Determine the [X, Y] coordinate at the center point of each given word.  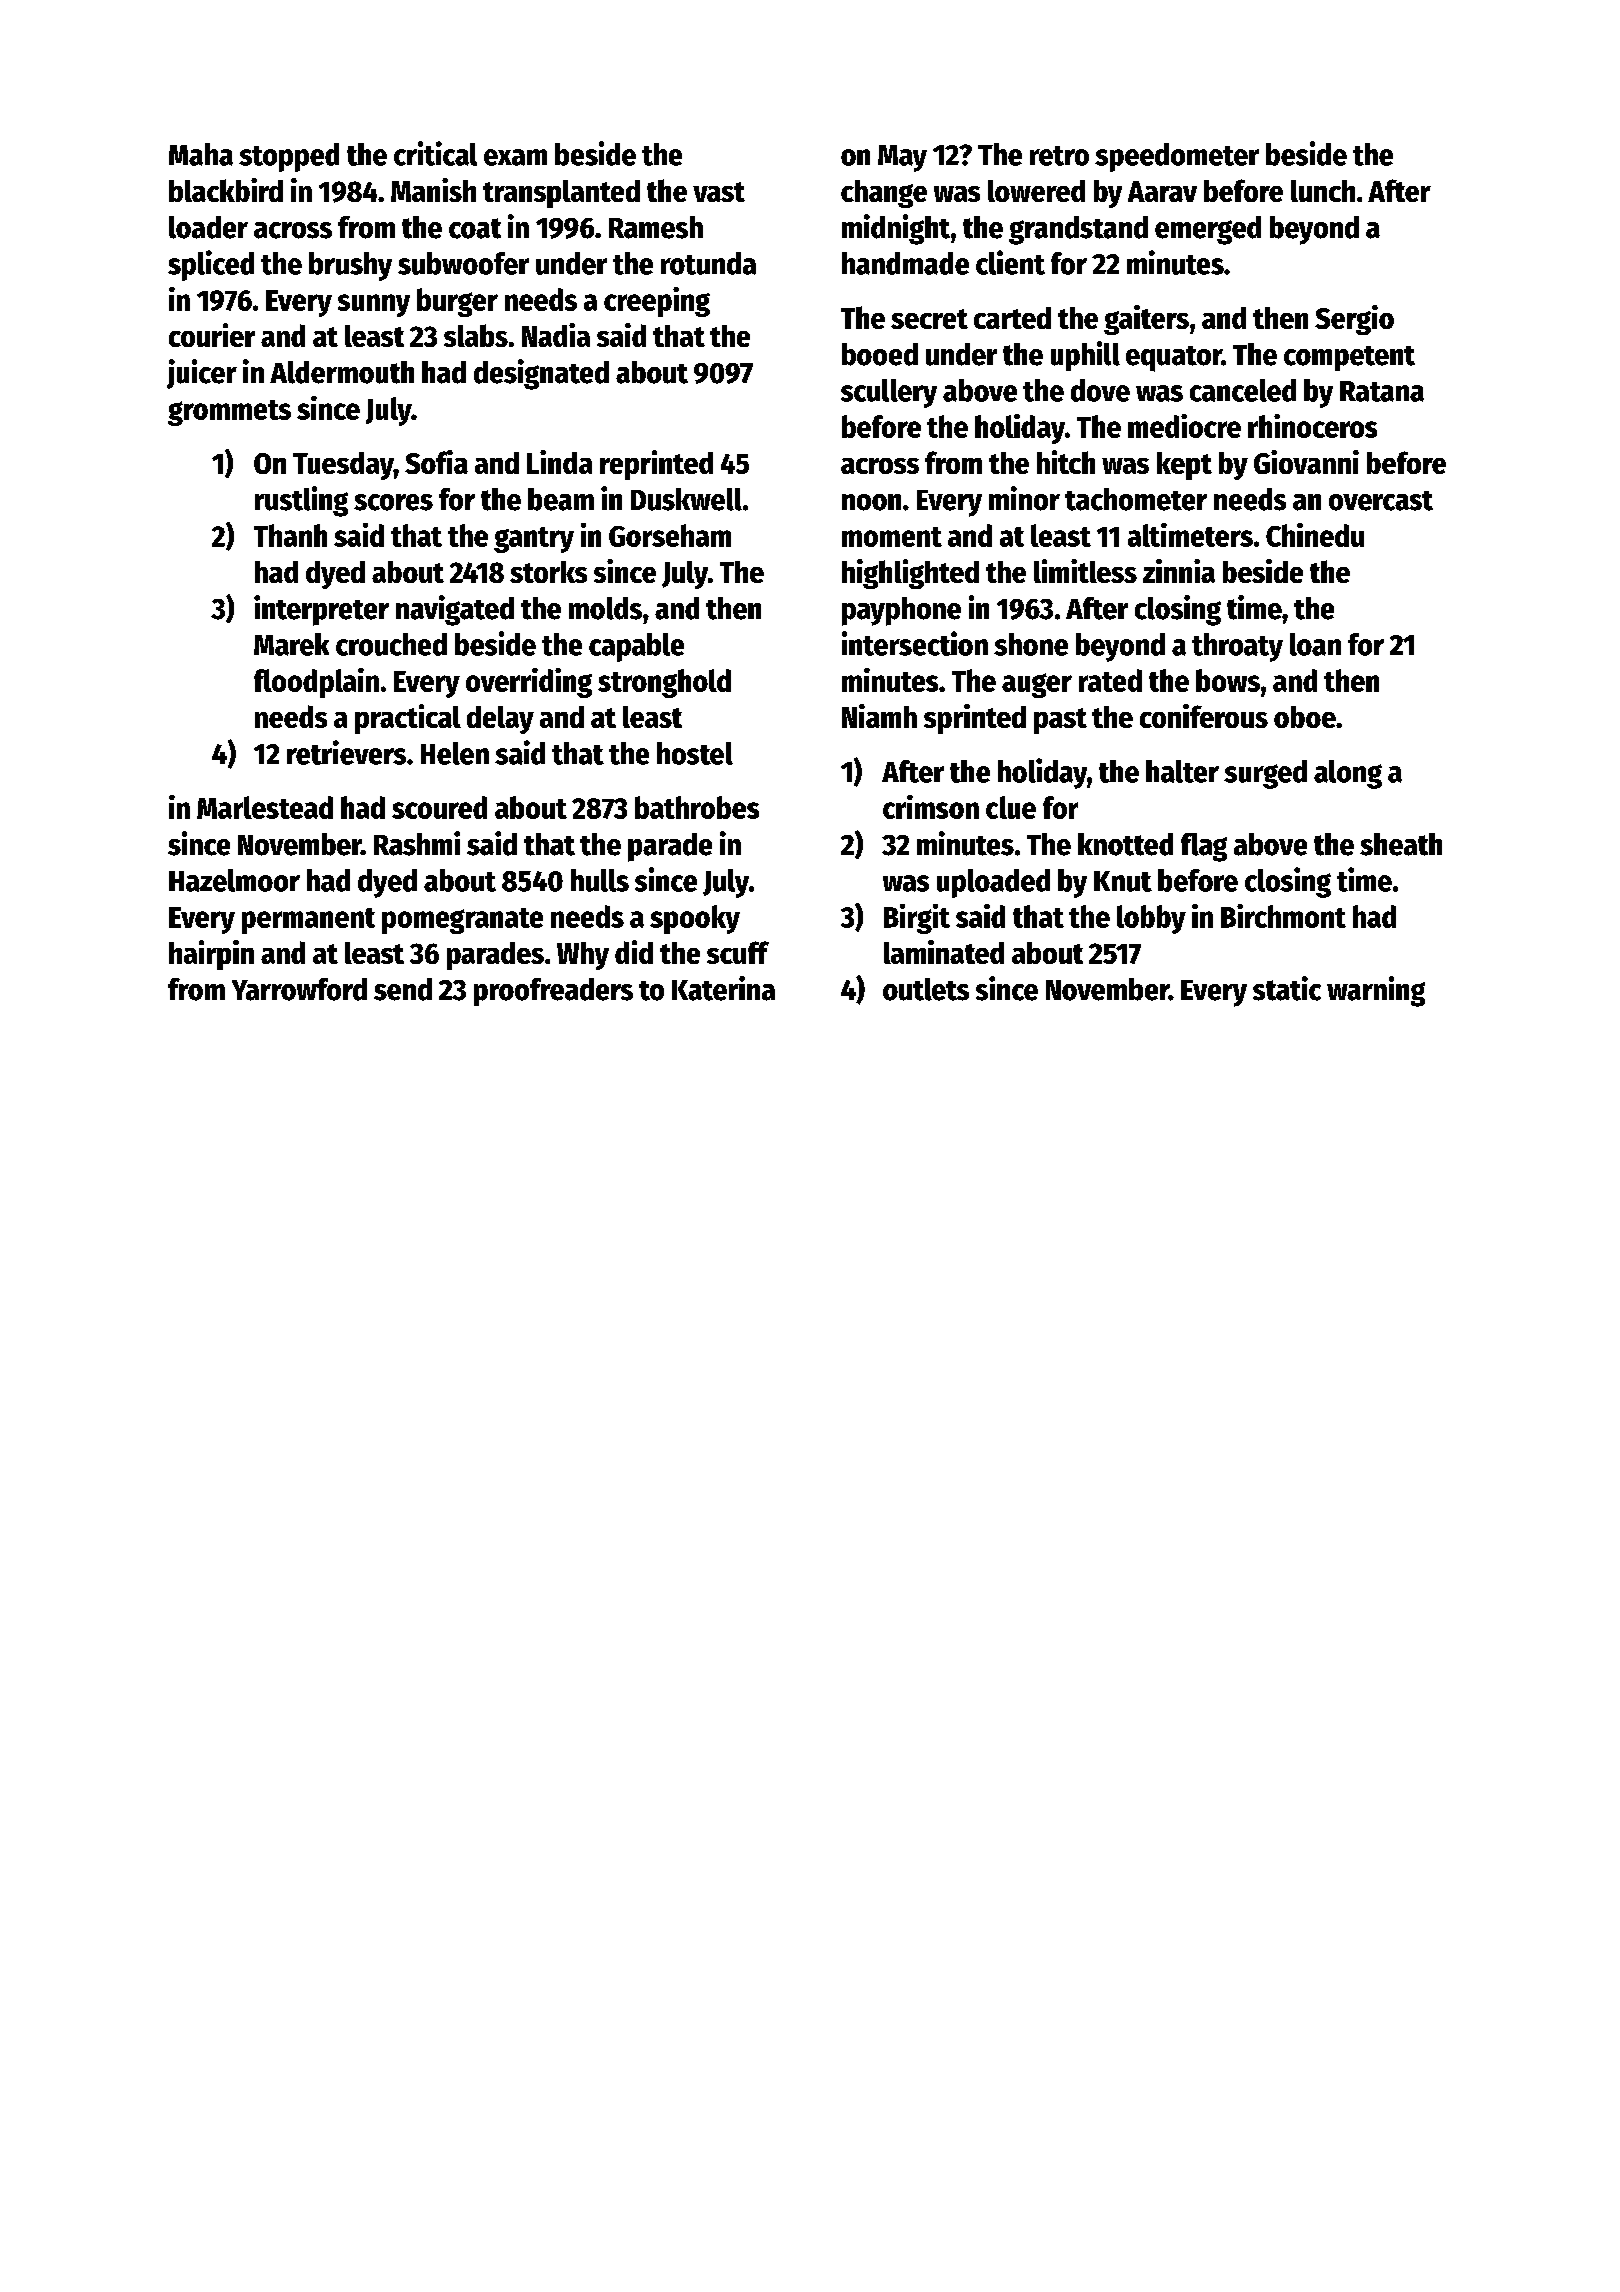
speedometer [1177, 157]
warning [1376, 991]
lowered [1036, 191]
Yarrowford [299, 989]
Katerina [723, 988]
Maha [201, 154]
